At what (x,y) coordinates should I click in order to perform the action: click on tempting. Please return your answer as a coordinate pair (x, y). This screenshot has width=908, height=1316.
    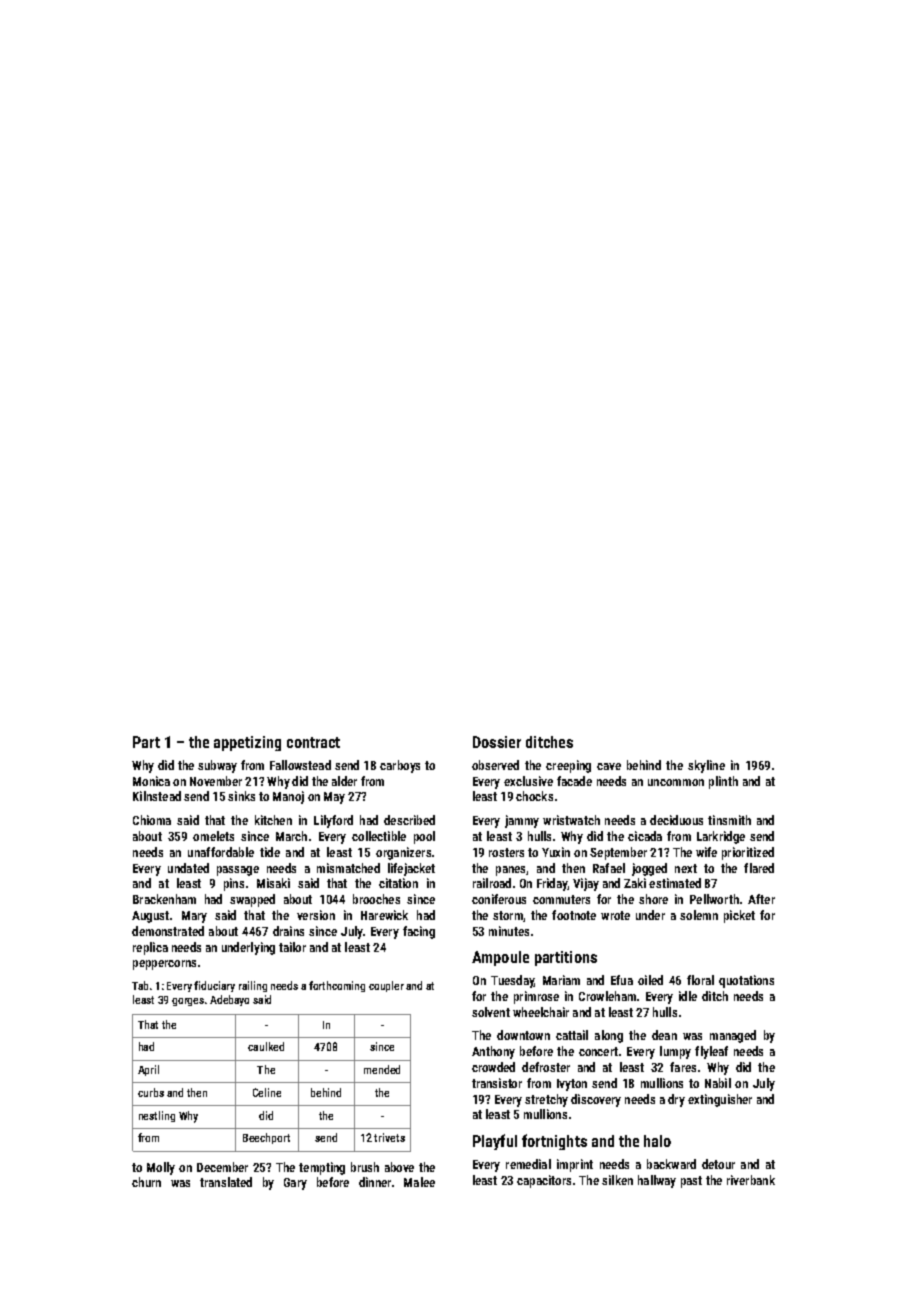
    Looking at the image, I should click on (322, 1168).
